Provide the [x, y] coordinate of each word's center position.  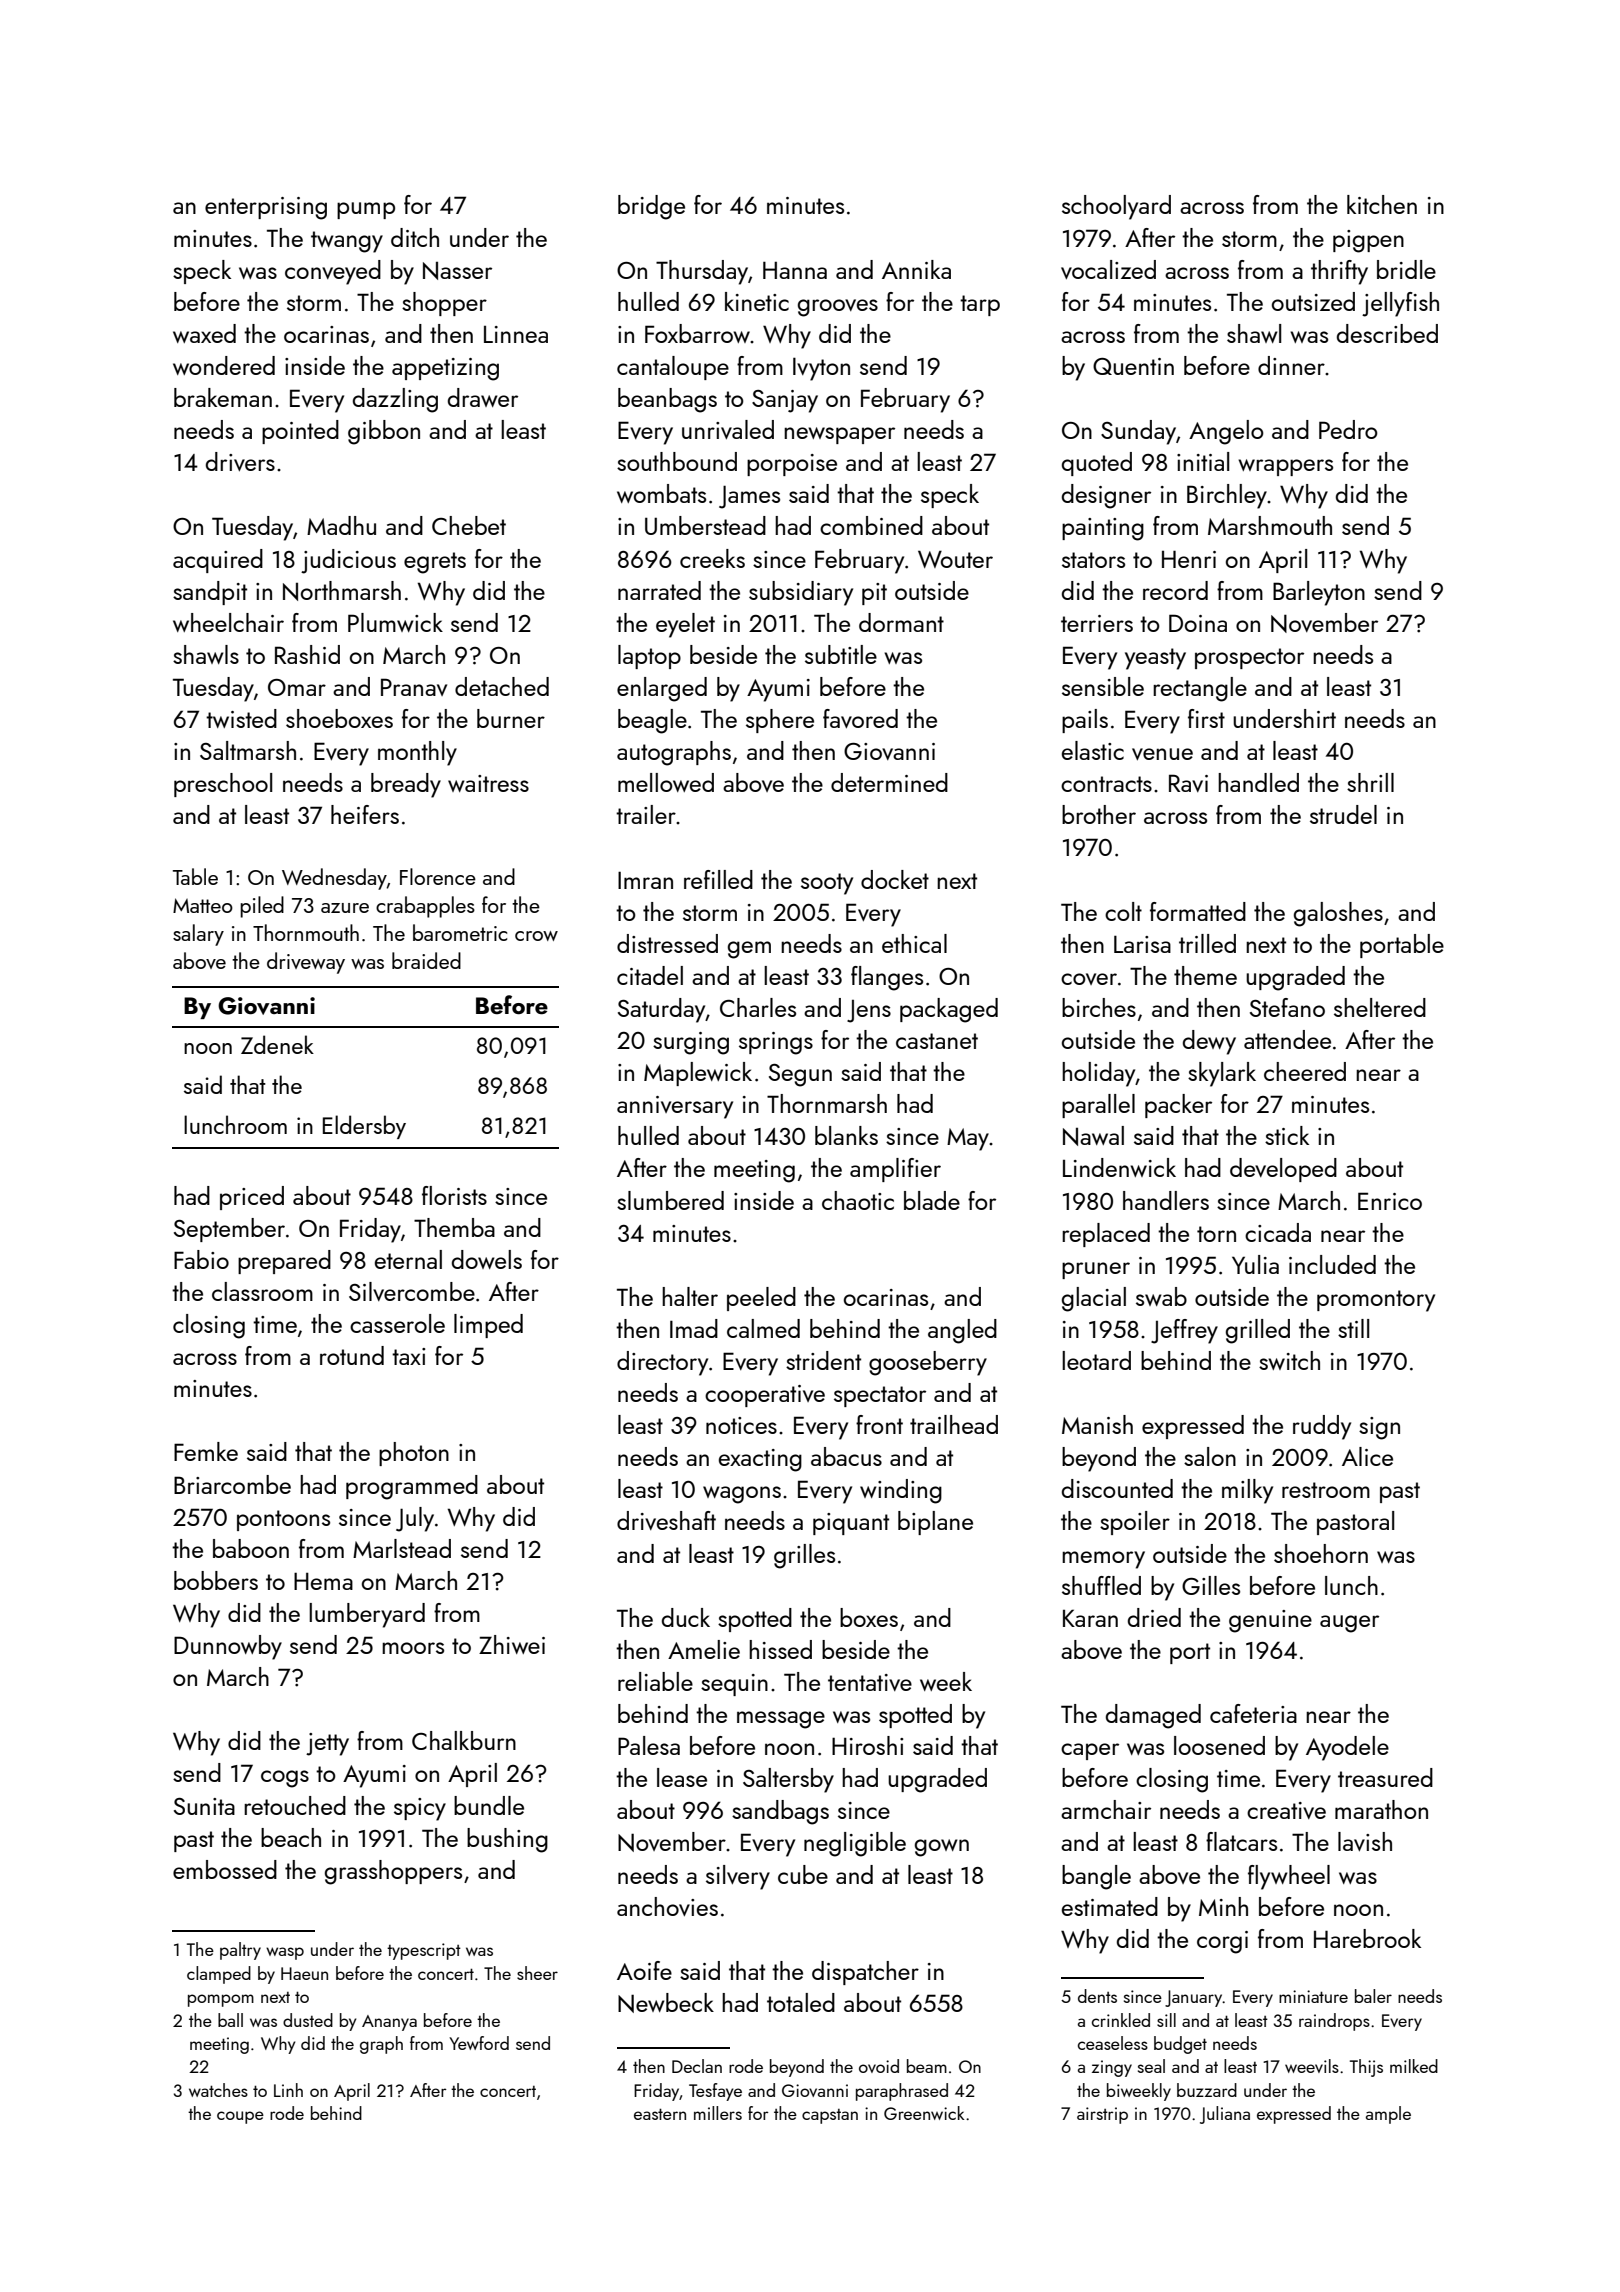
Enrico [1390, 1201]
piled [262, 907]
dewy [1209, 1042]
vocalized [1108, 269]
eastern [660, 2114]
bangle [1096, 1877]
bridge [651, 207]
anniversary [675, 1107]
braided [426, 960]
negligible [855, 1844]
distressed [667, 943]
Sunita [204, 1806]
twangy [347, 242]
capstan [830, 2116]
